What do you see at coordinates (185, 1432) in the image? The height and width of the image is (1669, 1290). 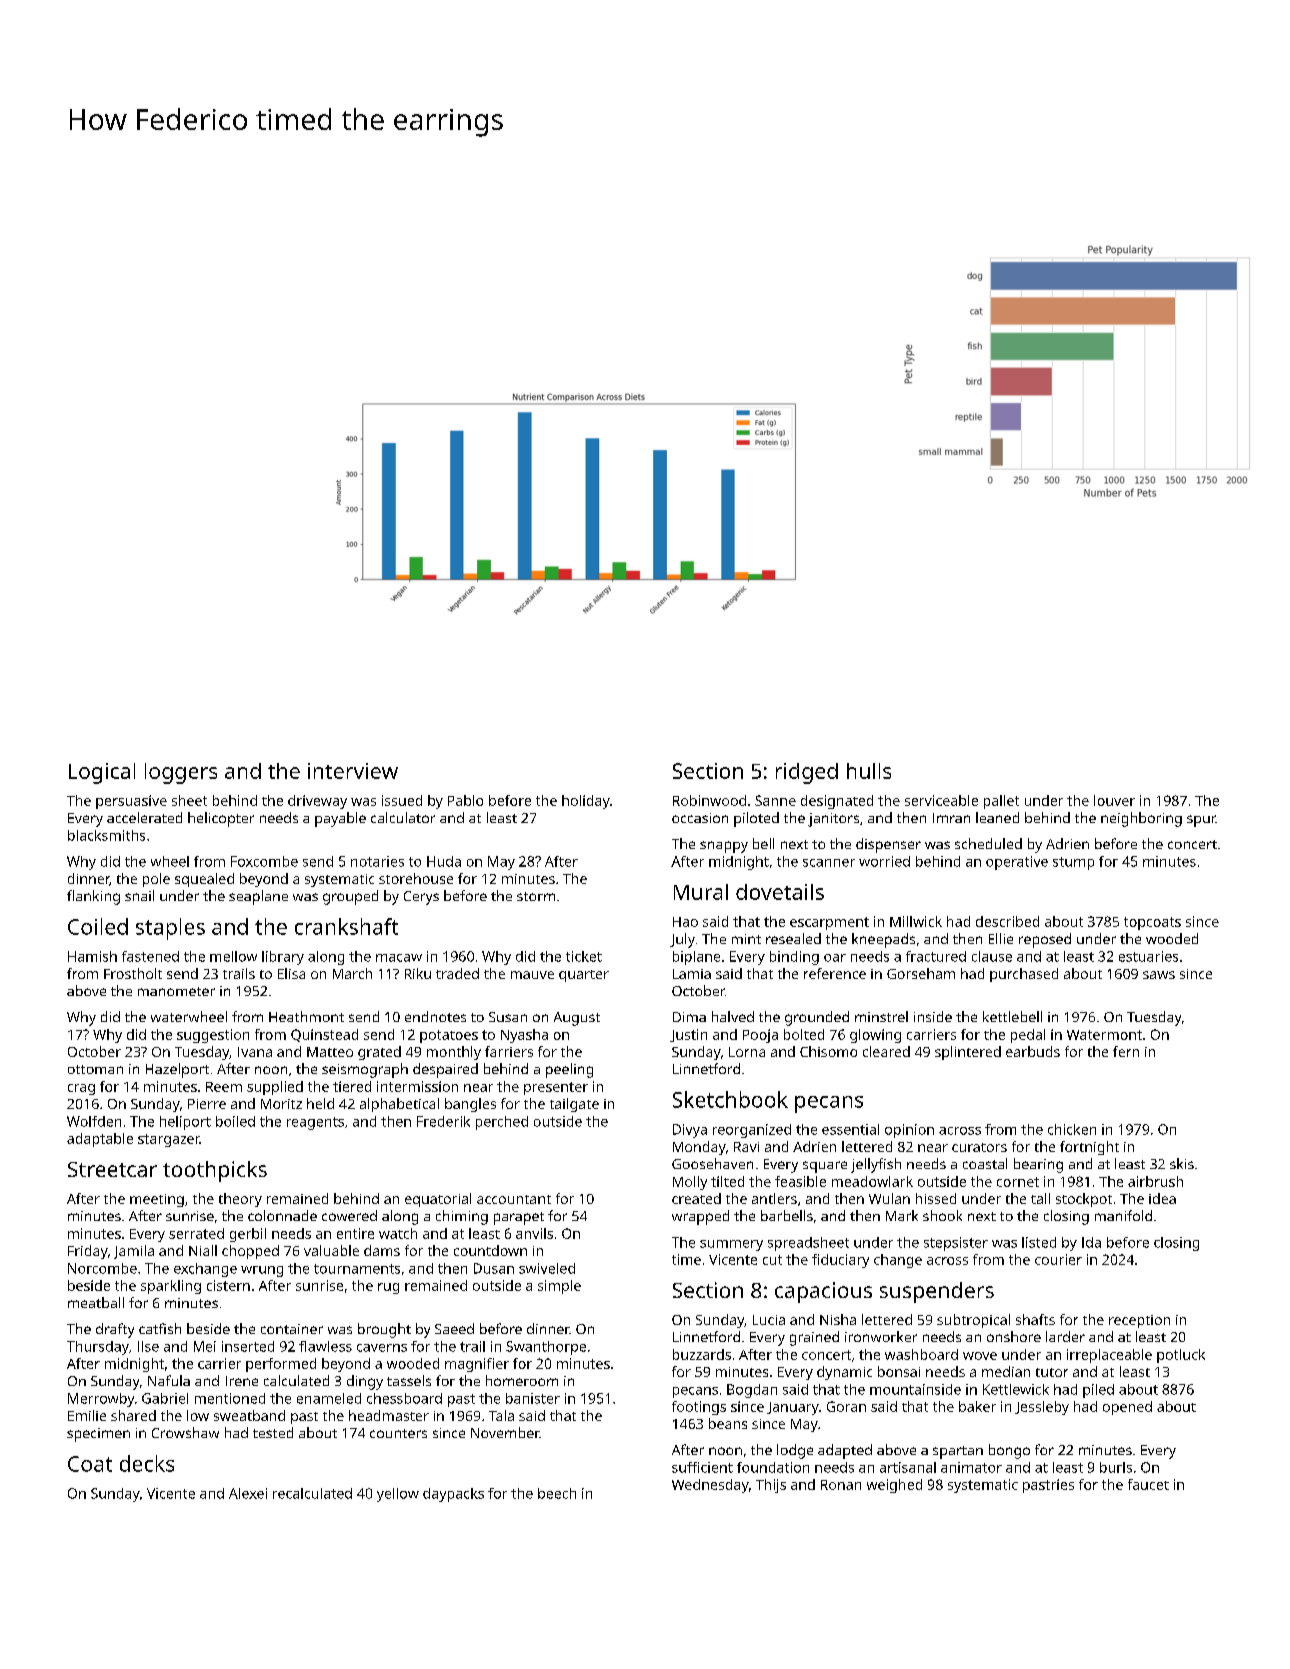 I see `Crowshaw` at bounding box center [185, 1432].
